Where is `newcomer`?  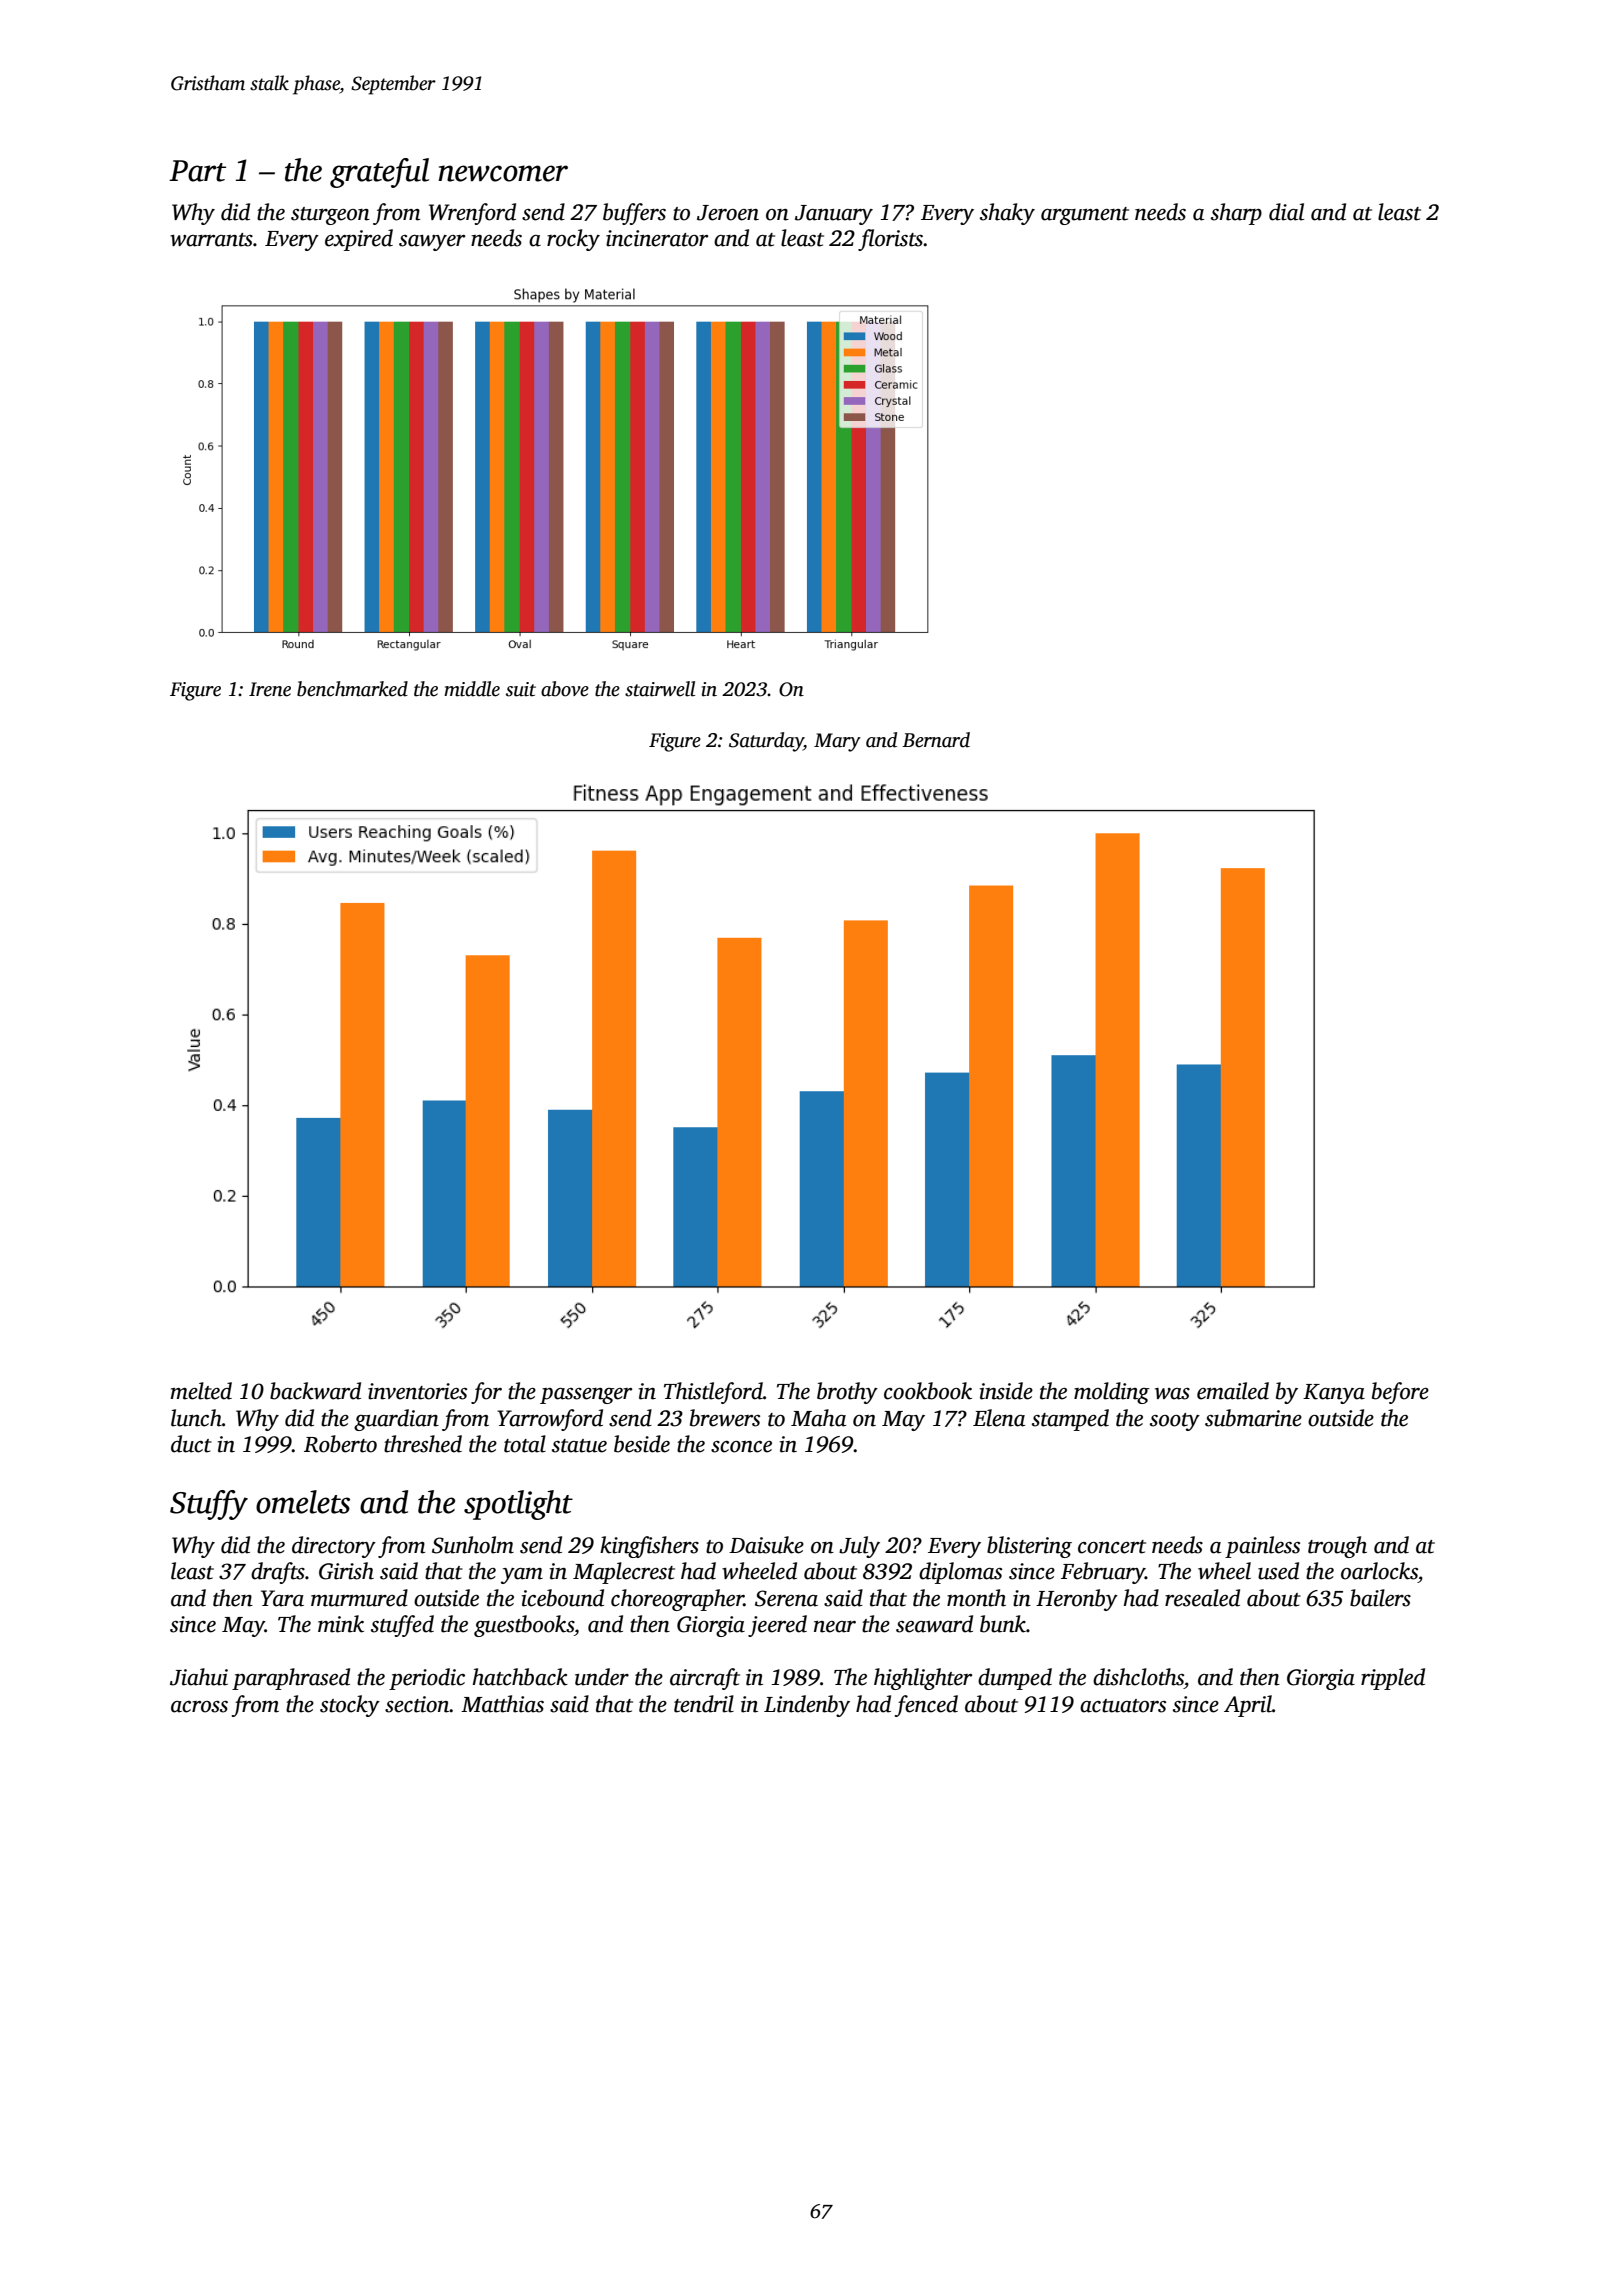 newcomer is located at coordinates (503, 173).
